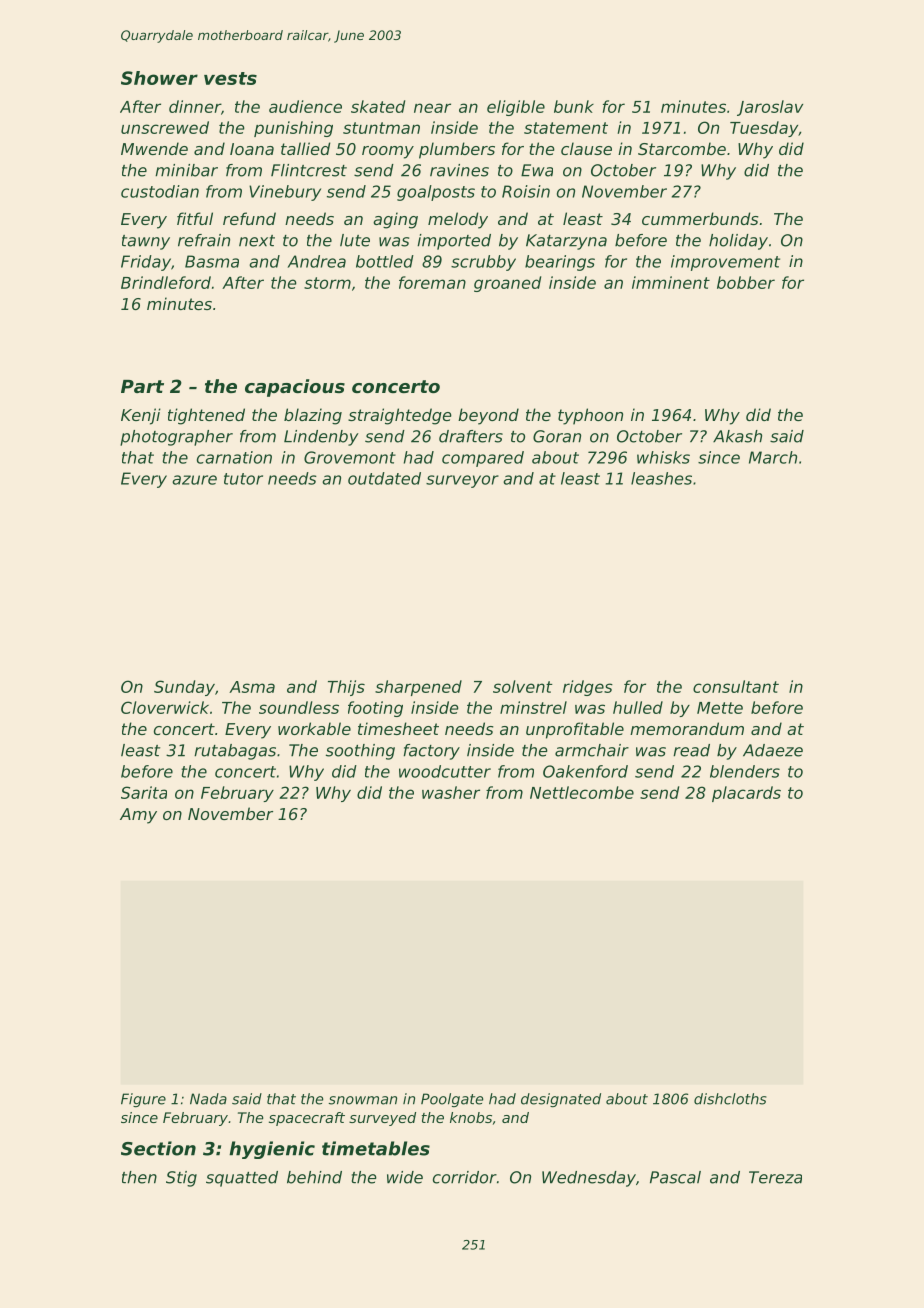 This screenshot has width=924, height=1308. What do you see at coordinates (242, 1179) in the screenshot?
I see `squatted` at bounding box center [242, 1179].
